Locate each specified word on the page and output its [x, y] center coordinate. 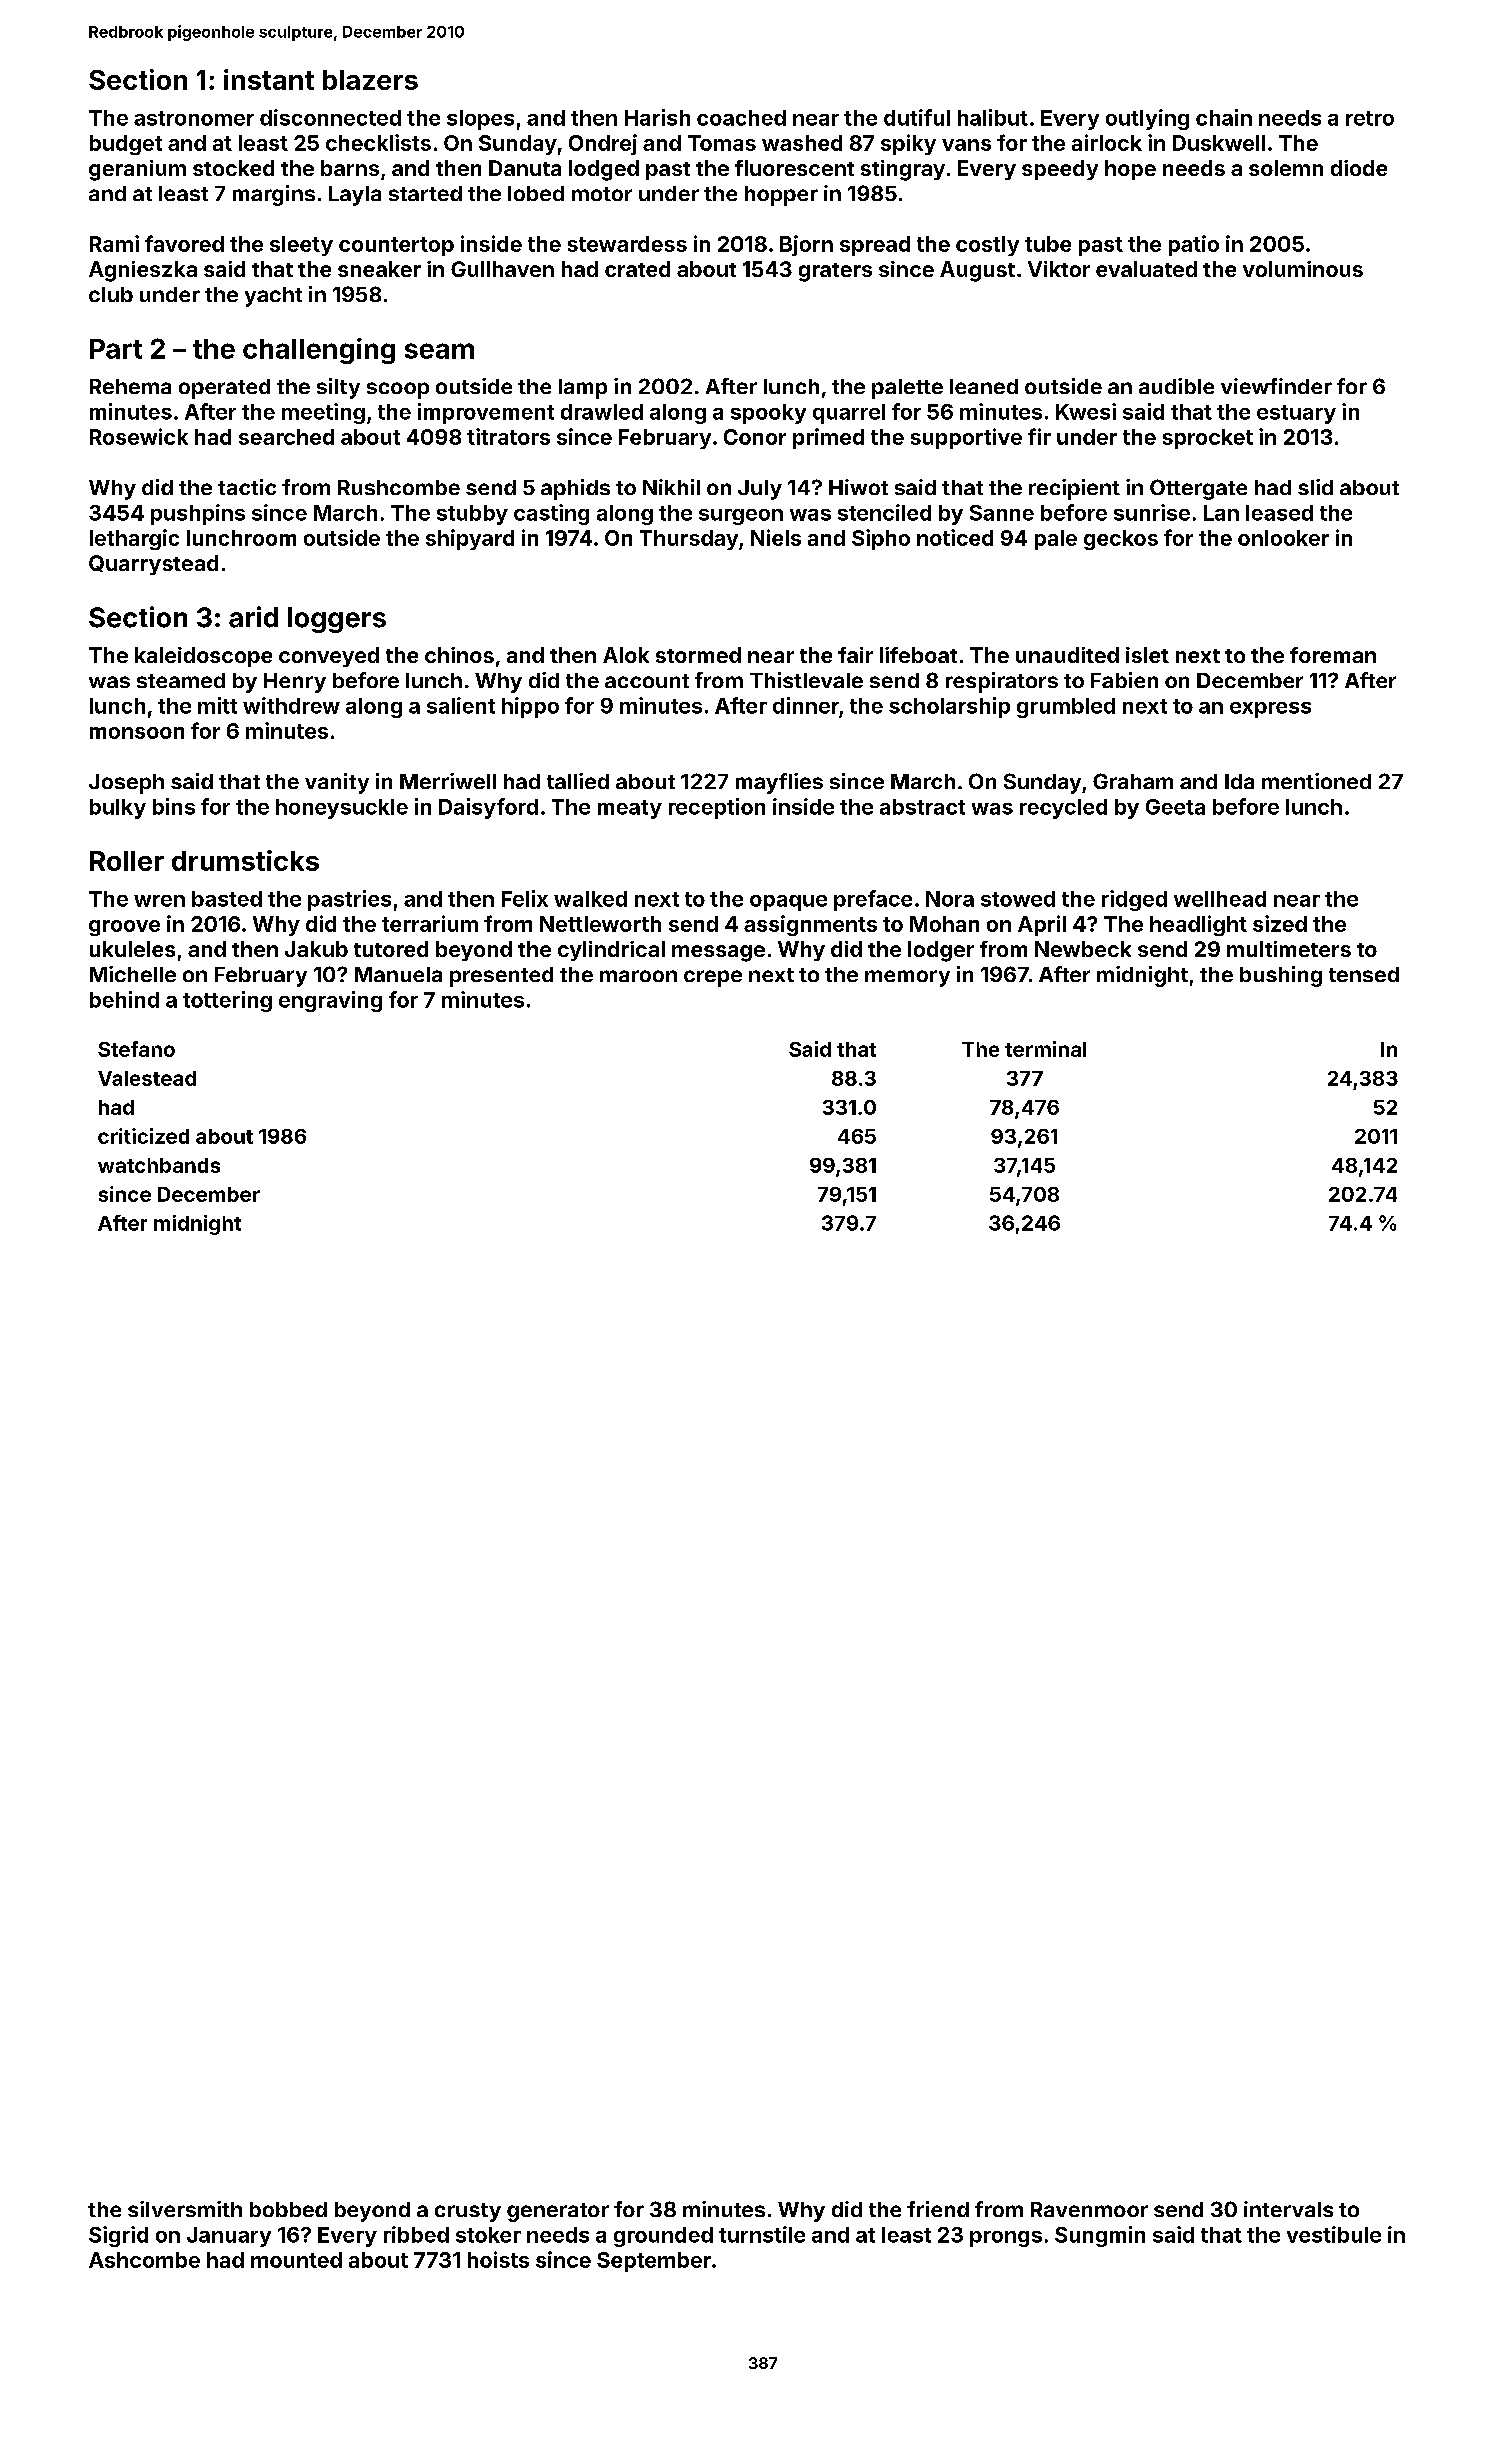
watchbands [159, 1165]
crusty [468, 2212]
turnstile [762, 2234]
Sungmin [1100, 2236]
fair [855, 655]
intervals [1288, 2209]
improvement [486, 413]
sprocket [1208, 439]
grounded [663, 2237]
